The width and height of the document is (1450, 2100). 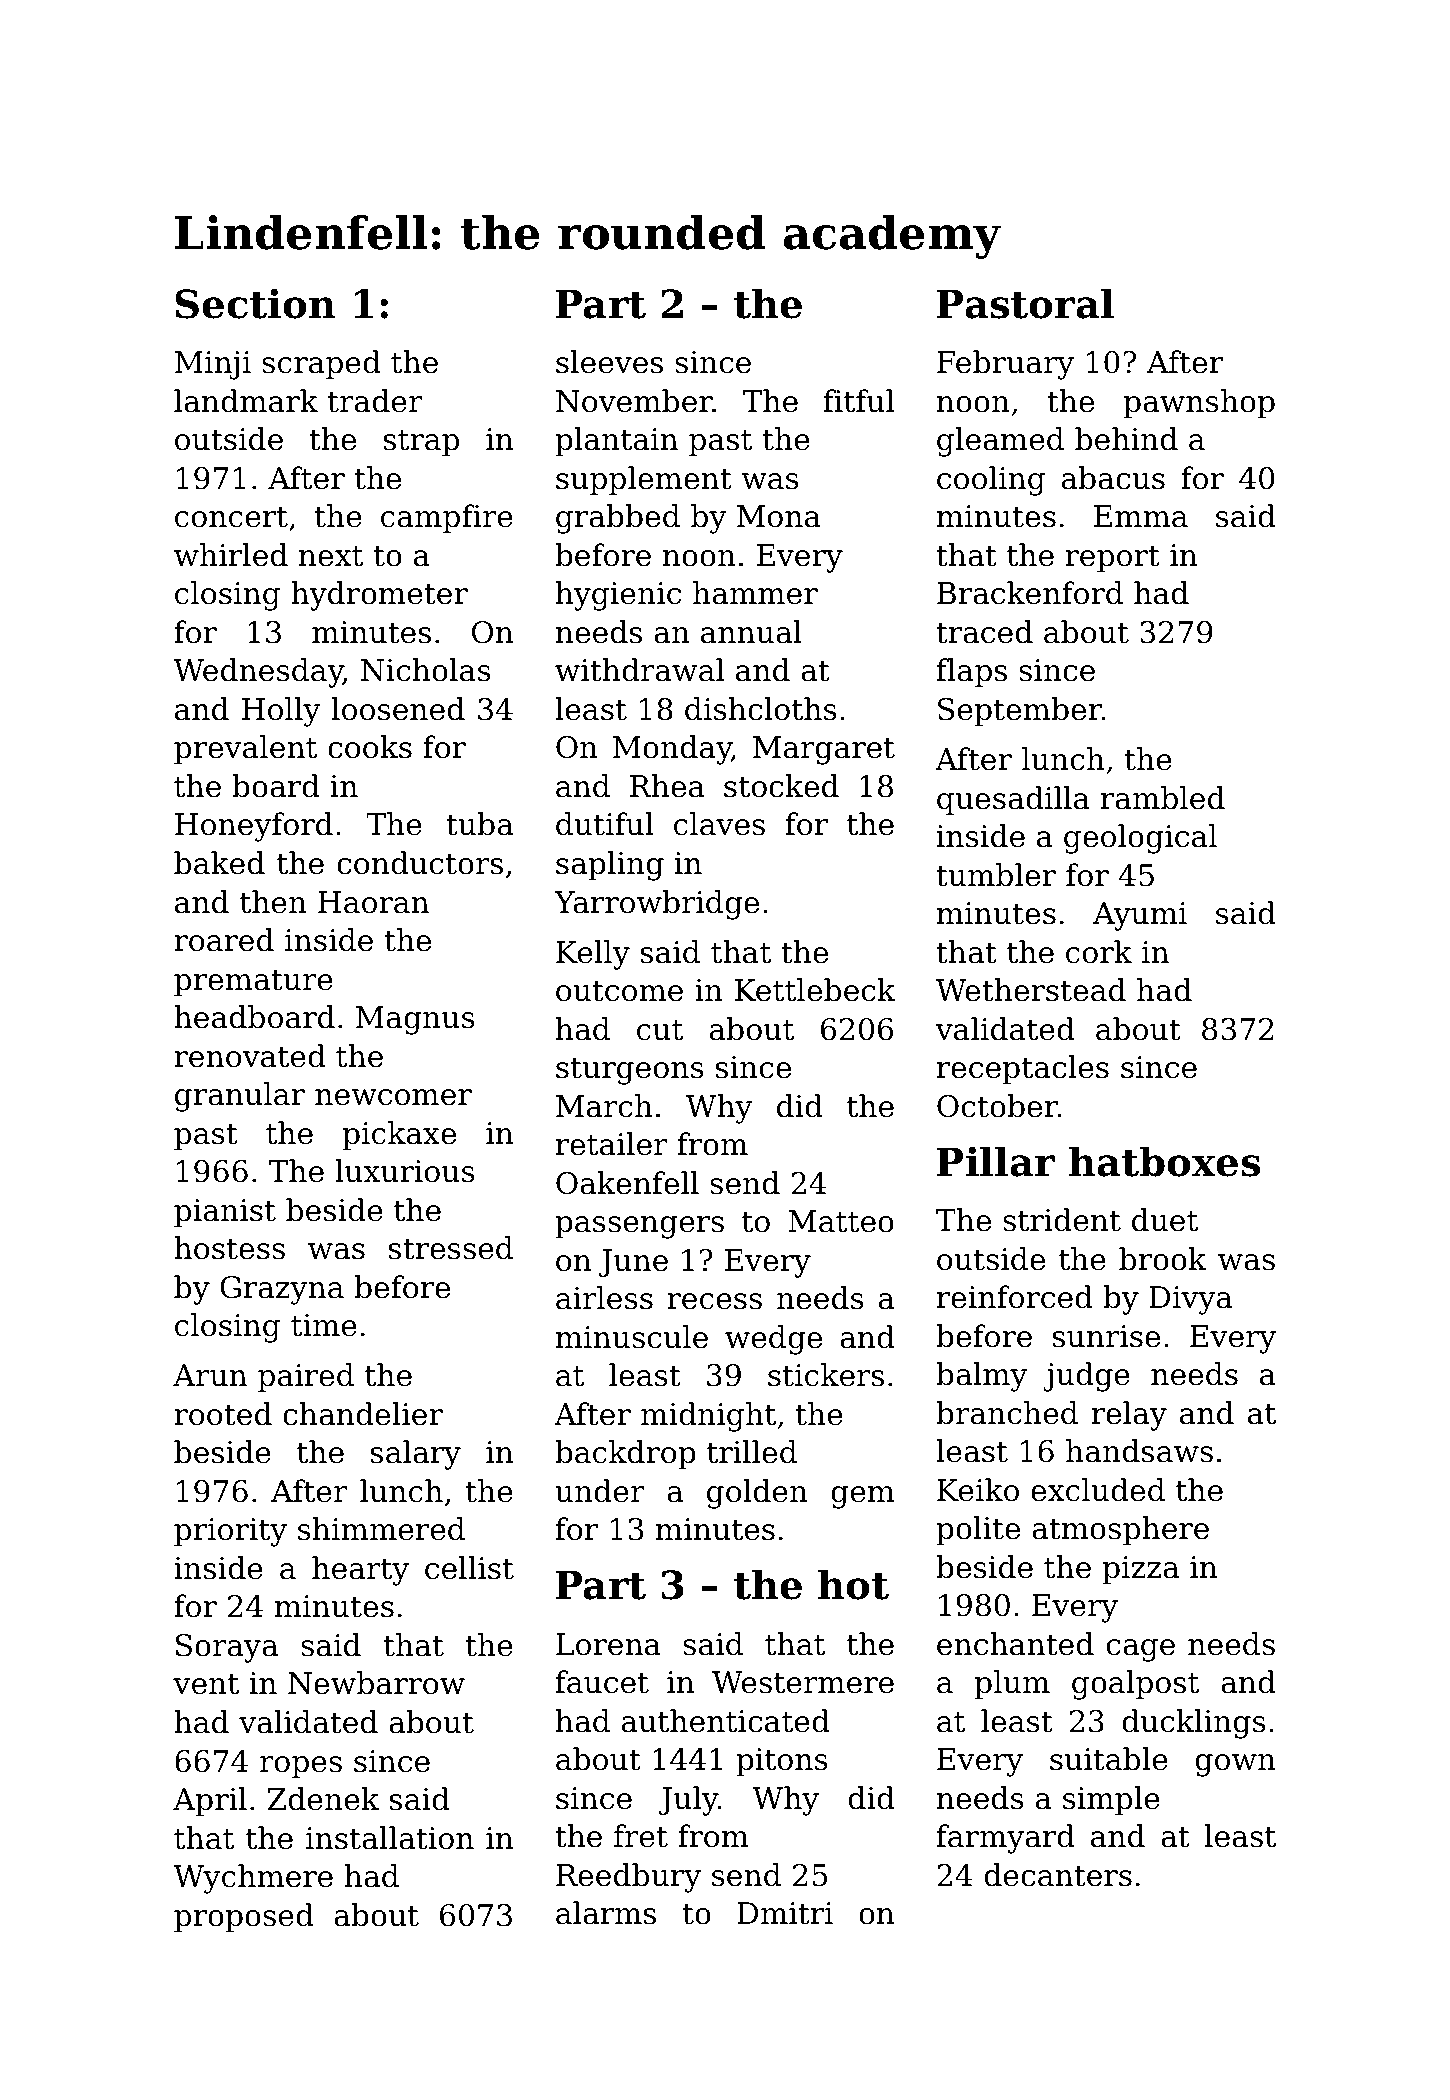 What do you see at coordinates (255, 303) in the document?
I see `Section` at bounding box center [255, 303].
